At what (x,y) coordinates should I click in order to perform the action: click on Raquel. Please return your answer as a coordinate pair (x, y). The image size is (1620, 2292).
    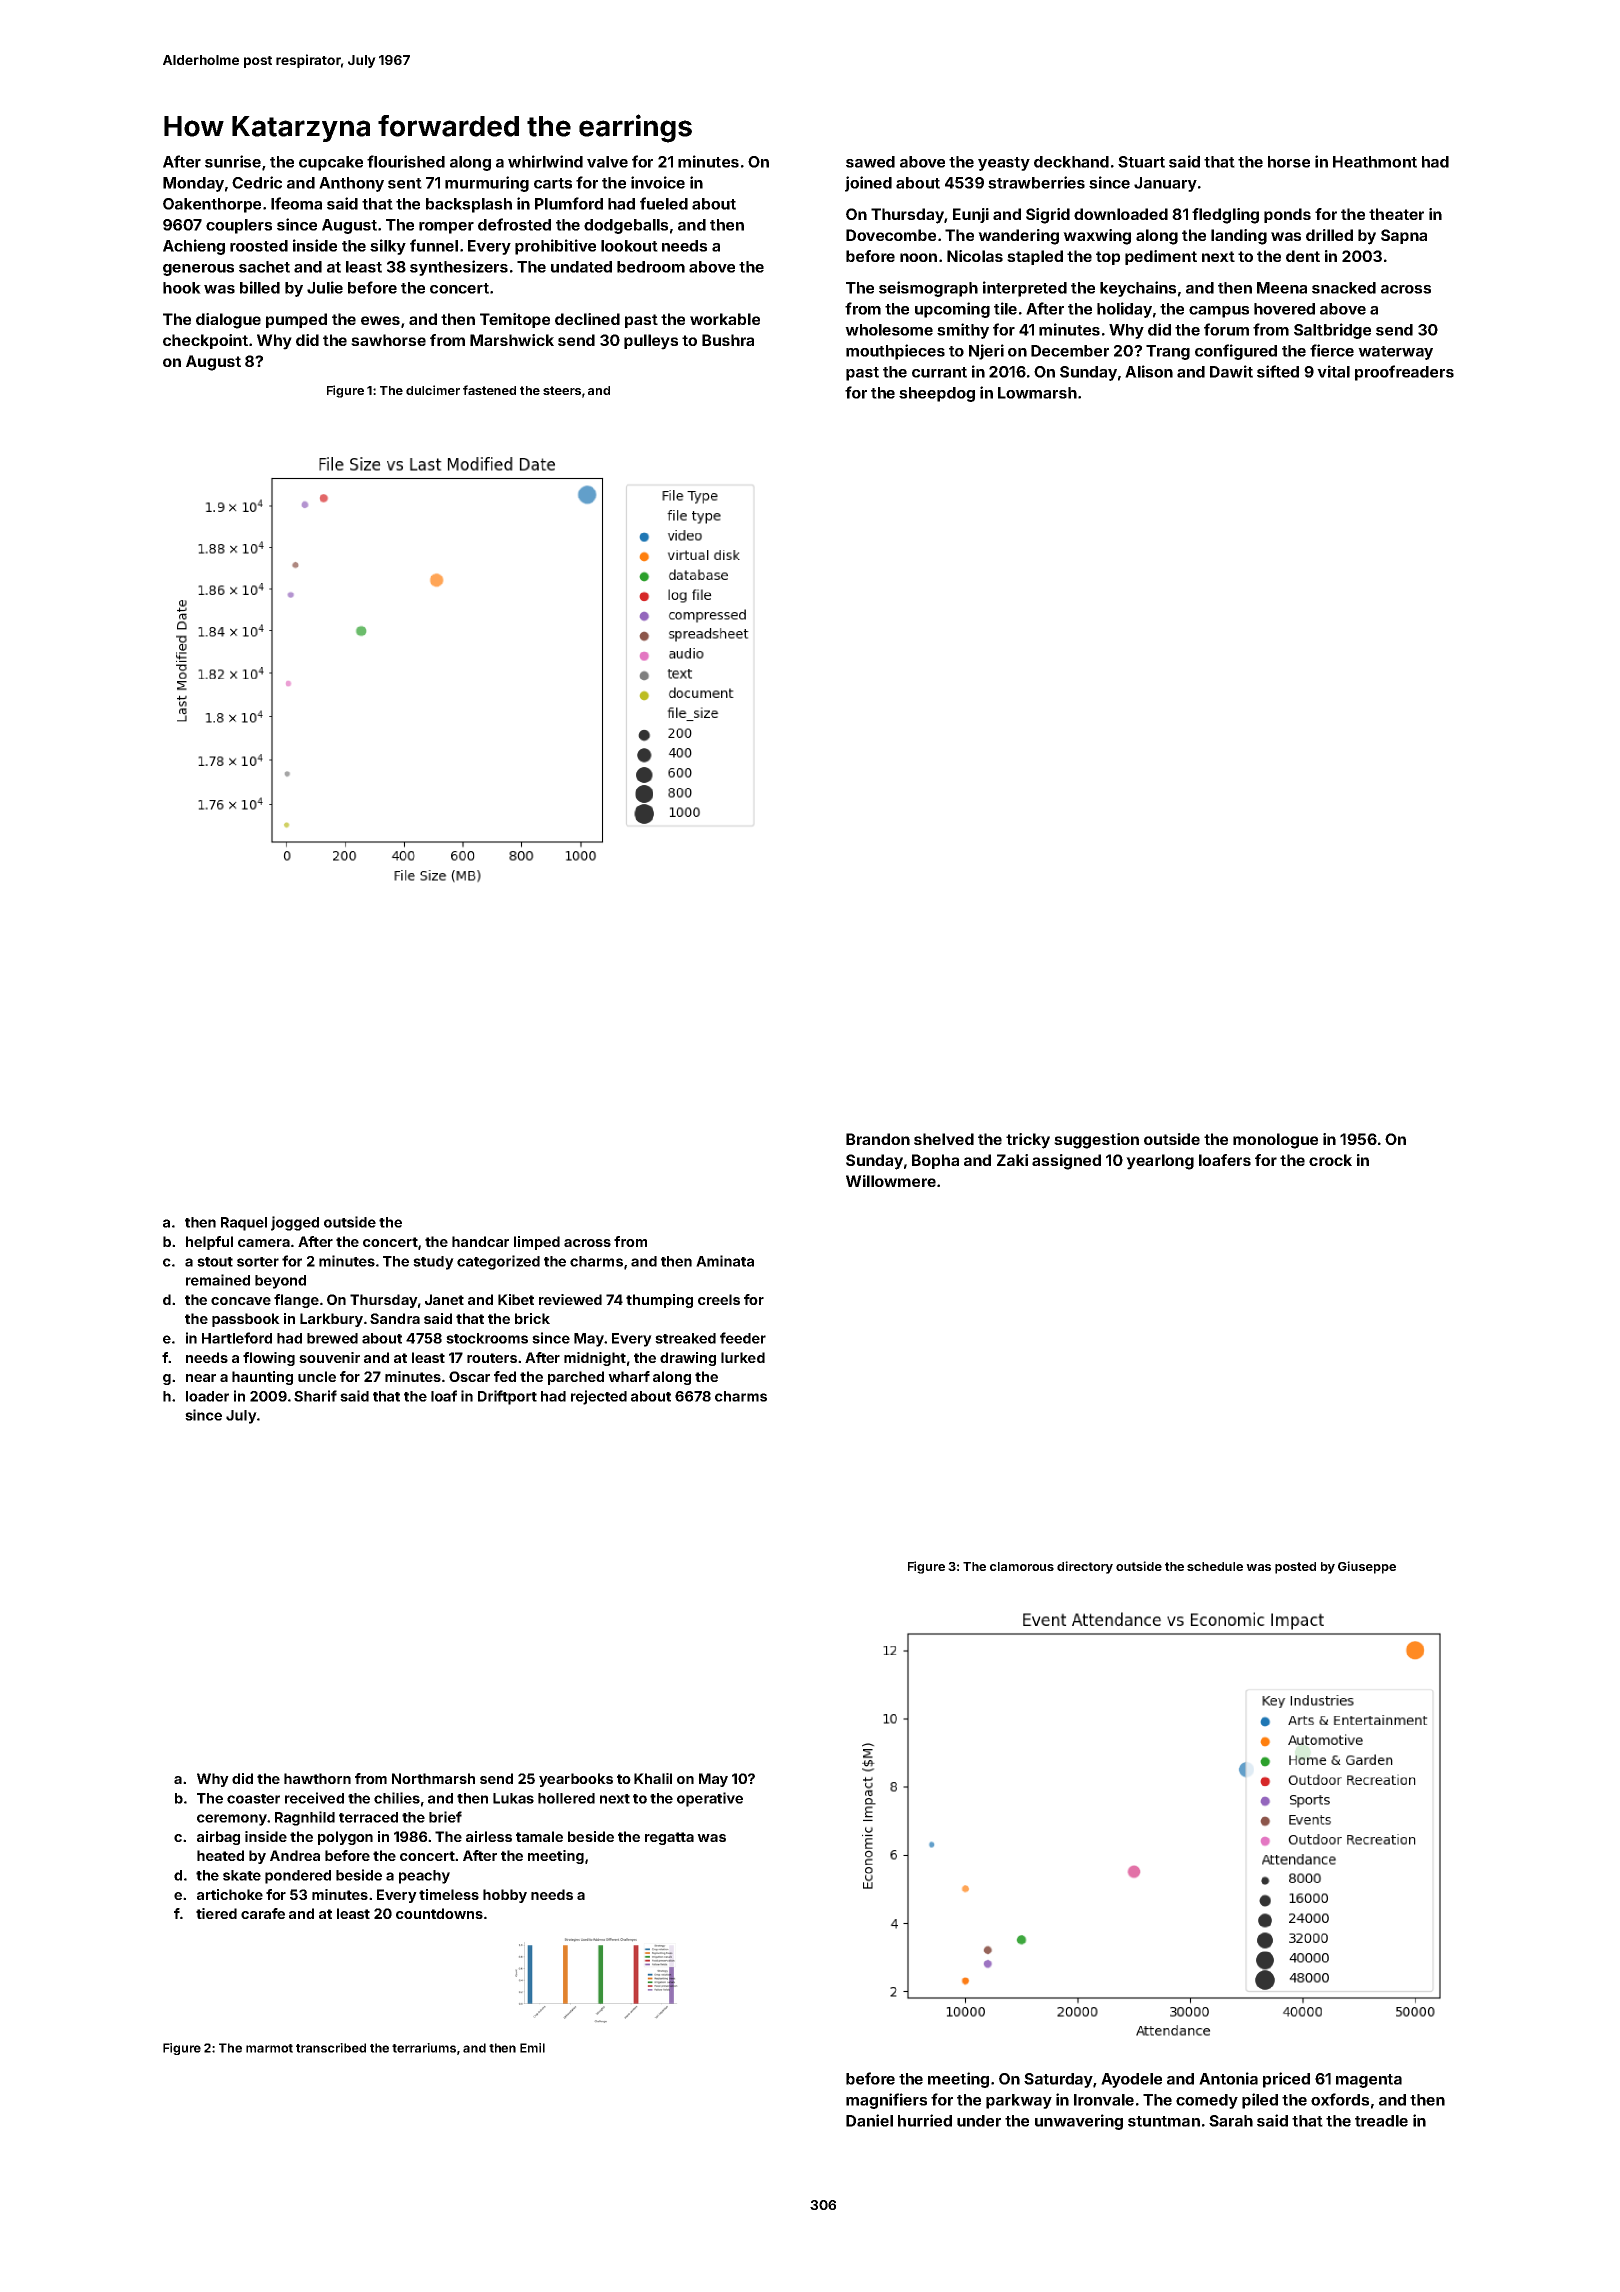
    Looking at the image, I should click on (244, 1224).
